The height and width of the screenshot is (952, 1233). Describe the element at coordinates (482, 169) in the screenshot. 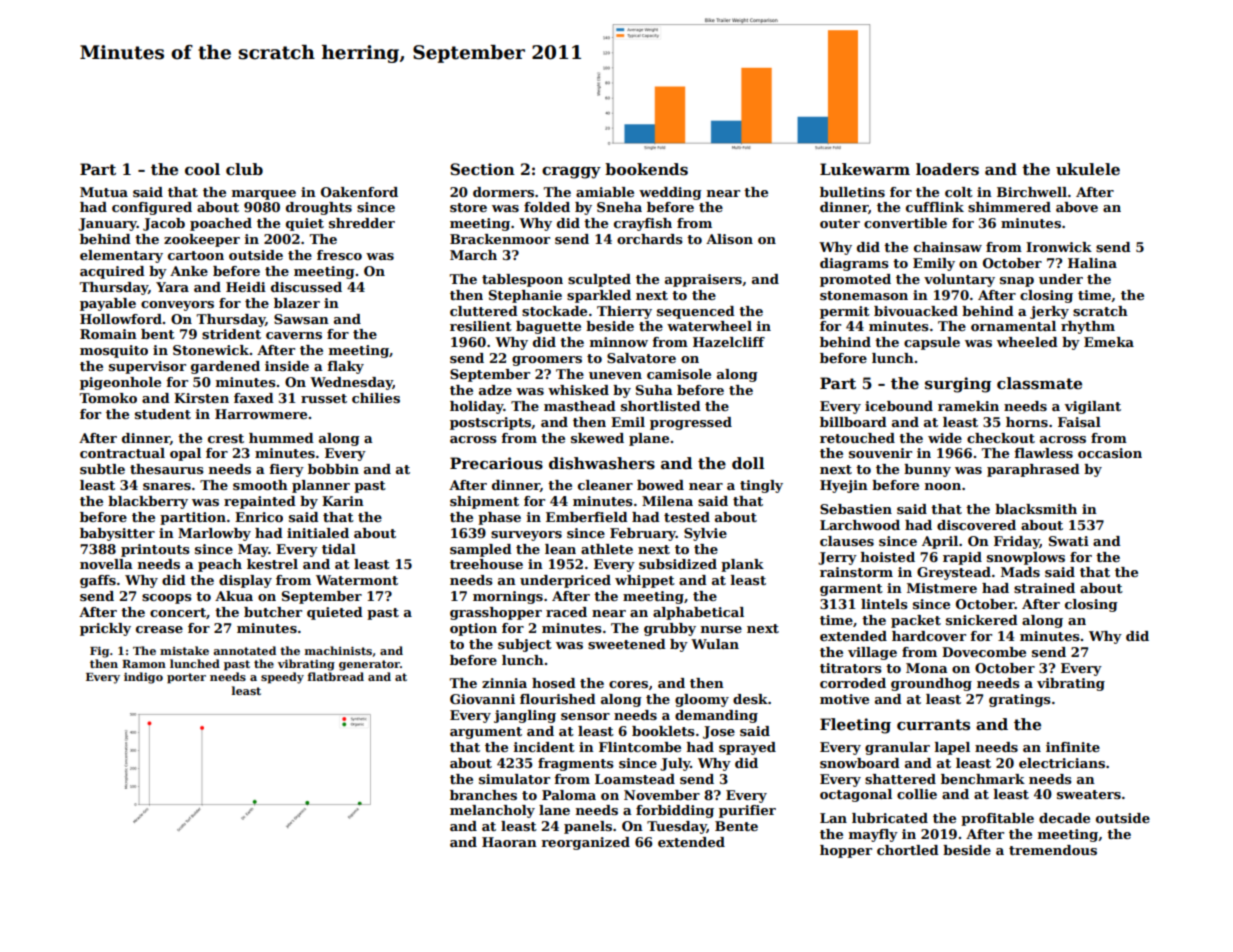

I see `Section` at that location.
